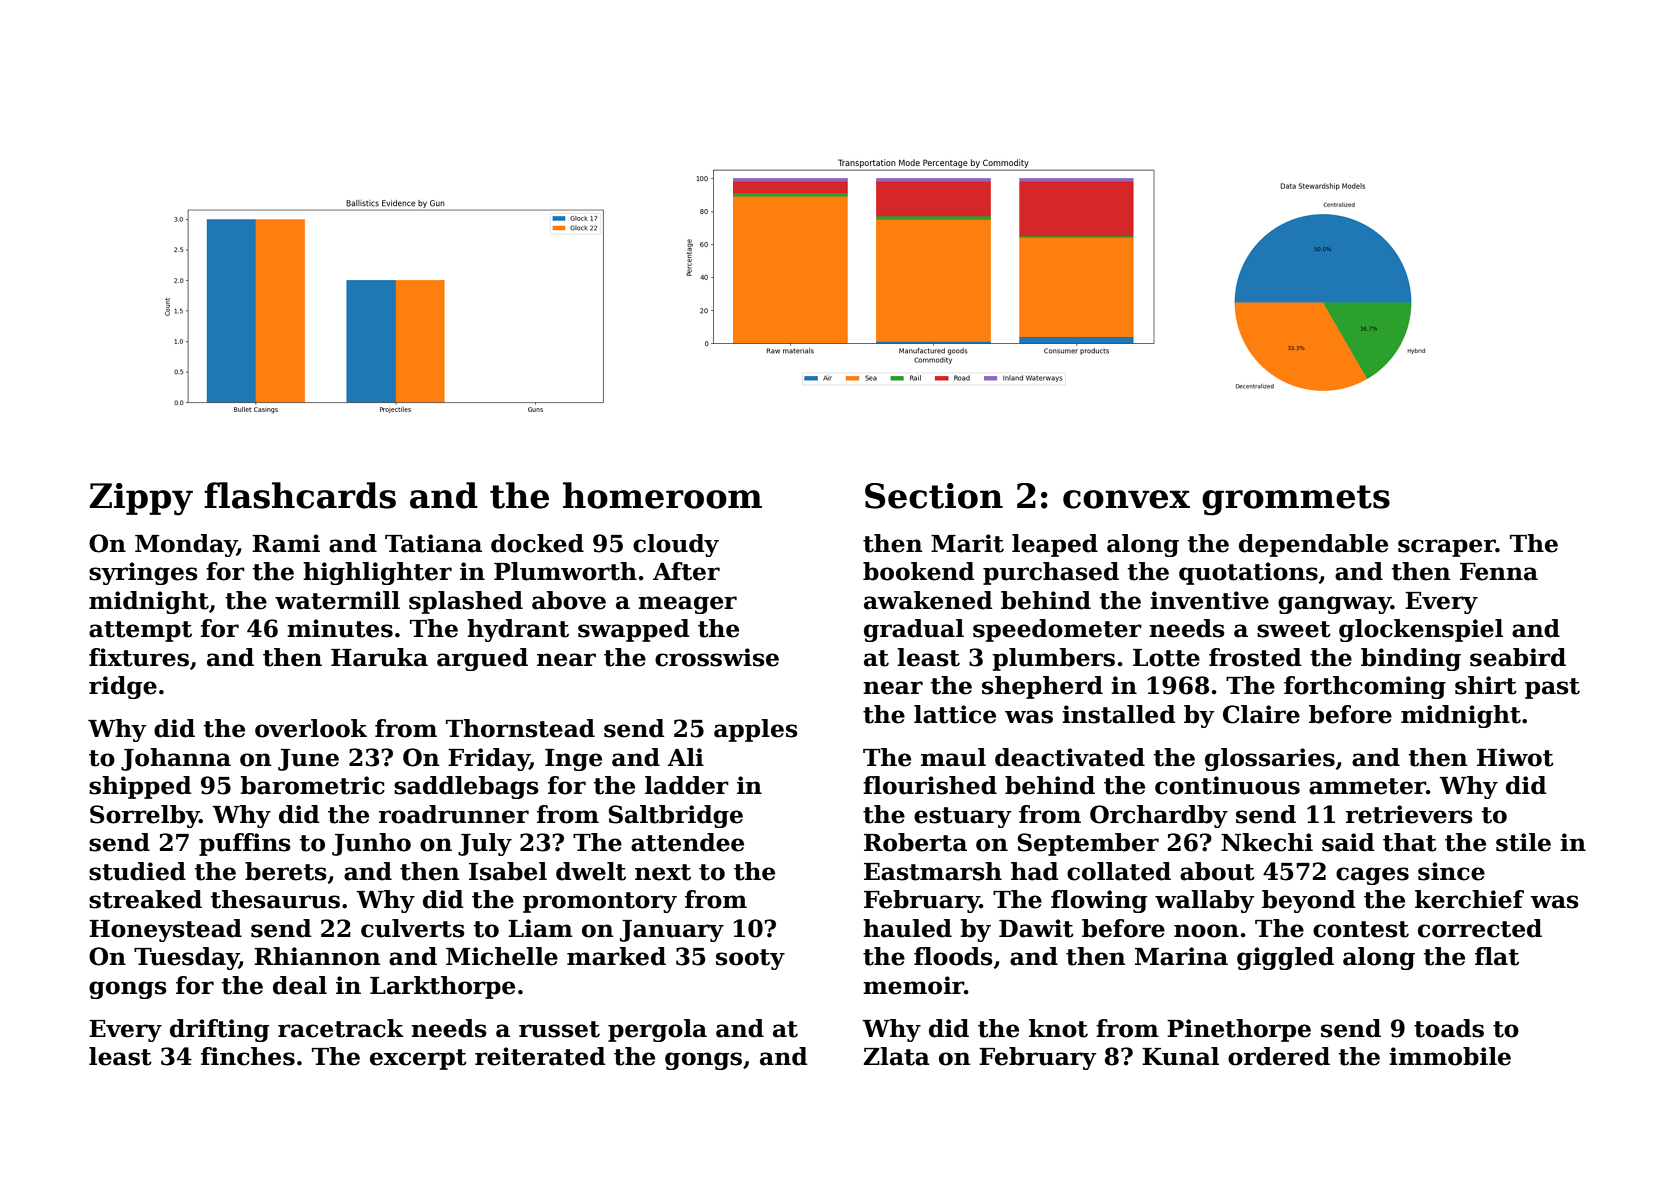 The image size is (1675, 1185). What do you see at coordinates (928, 600) in the screenshot?
I see `awakened` at bounding box center [928, 600].
